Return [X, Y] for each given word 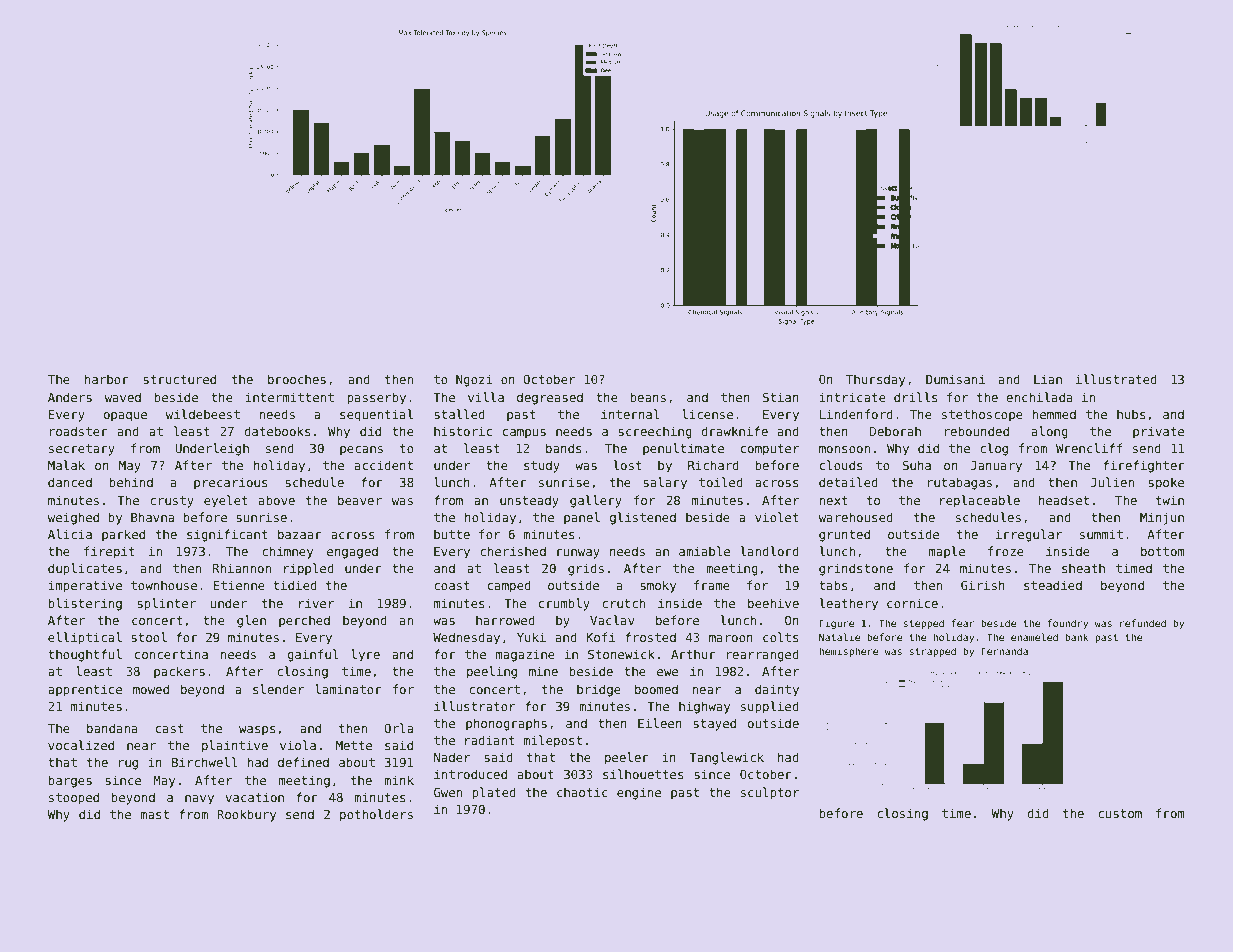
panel [582, 518]
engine [639, 793]
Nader [452, 757]
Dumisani [955, 379]
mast [154, 814]
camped [509, 586]
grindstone [856, 569]
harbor [107, 379]
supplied [770, 707]
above [277, 500]
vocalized [81, 745]
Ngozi [474, 380]
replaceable [980, 501]
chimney [287, 552]
